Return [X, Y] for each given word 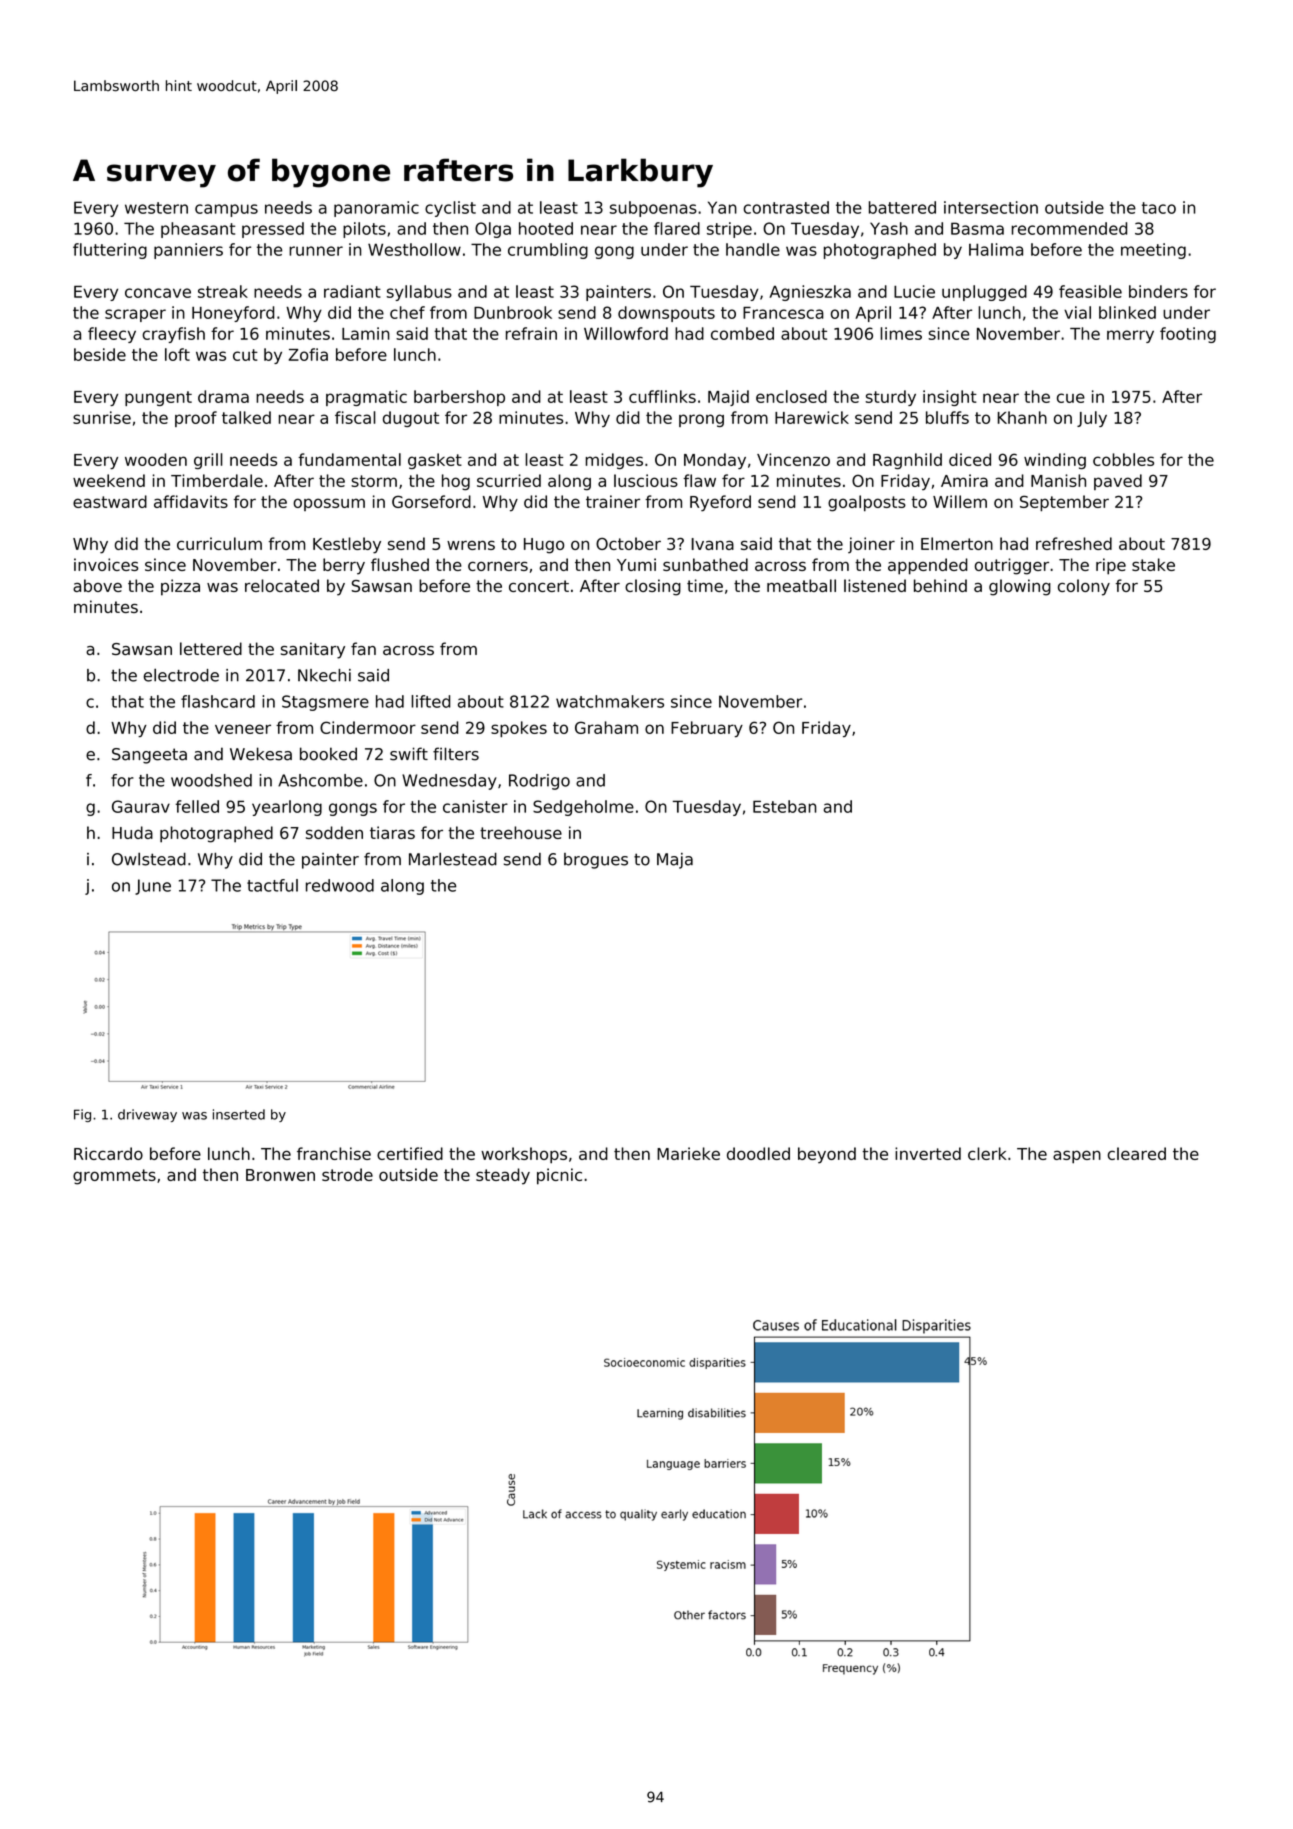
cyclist [450, 209]
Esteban [785, 806]
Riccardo [108, 1153]
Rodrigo [539, 782]
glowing [1020, 587]
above [97, 585]
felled [197, 806]
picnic [559, 1176]
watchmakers [610, 701]
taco [1159, 208]
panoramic [376, 209]
